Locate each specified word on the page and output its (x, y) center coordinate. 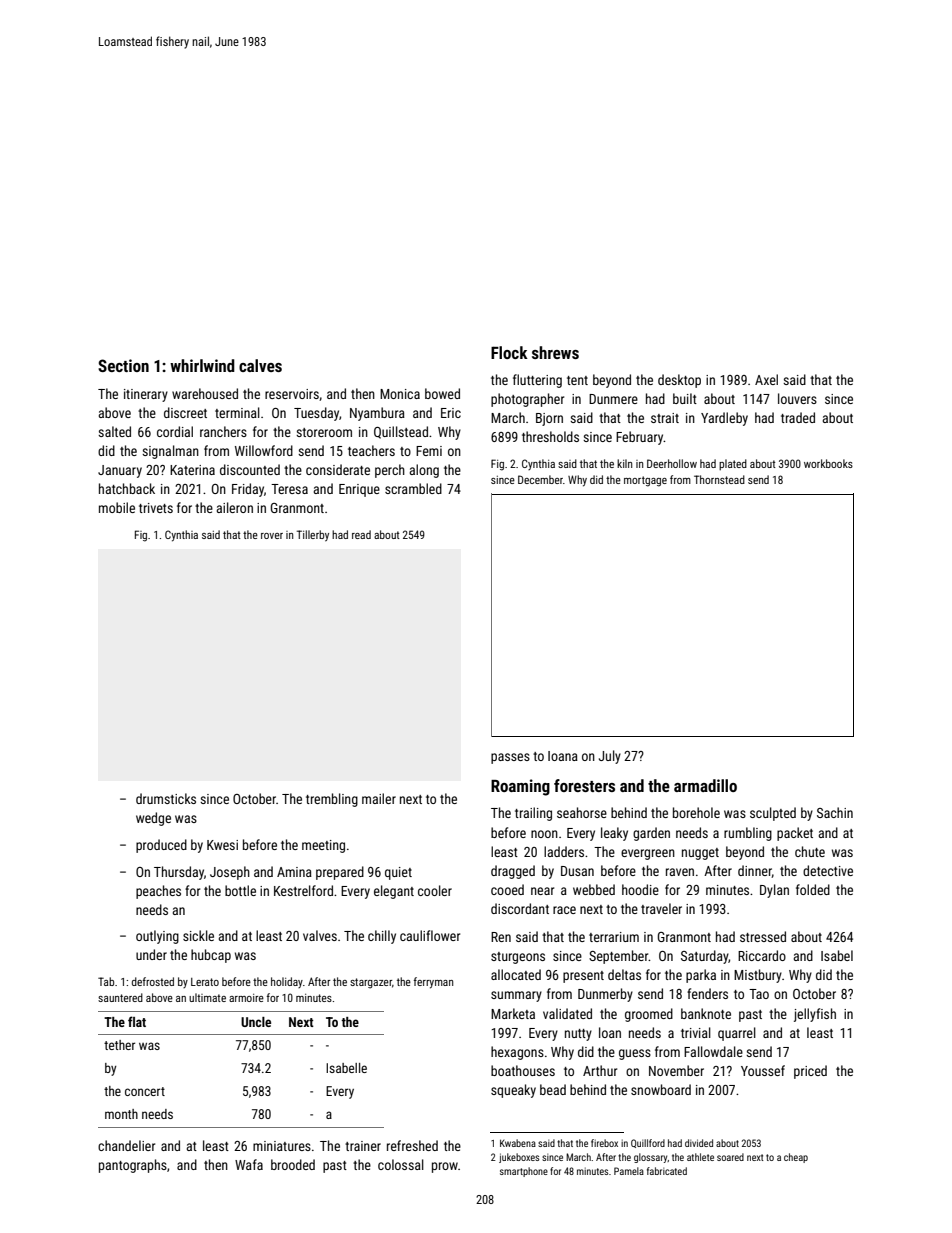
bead (553, 1089)
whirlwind (202, 365)
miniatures (282, 1146)
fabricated (667, 1171)
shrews (555, 352)
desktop (679, 381)
